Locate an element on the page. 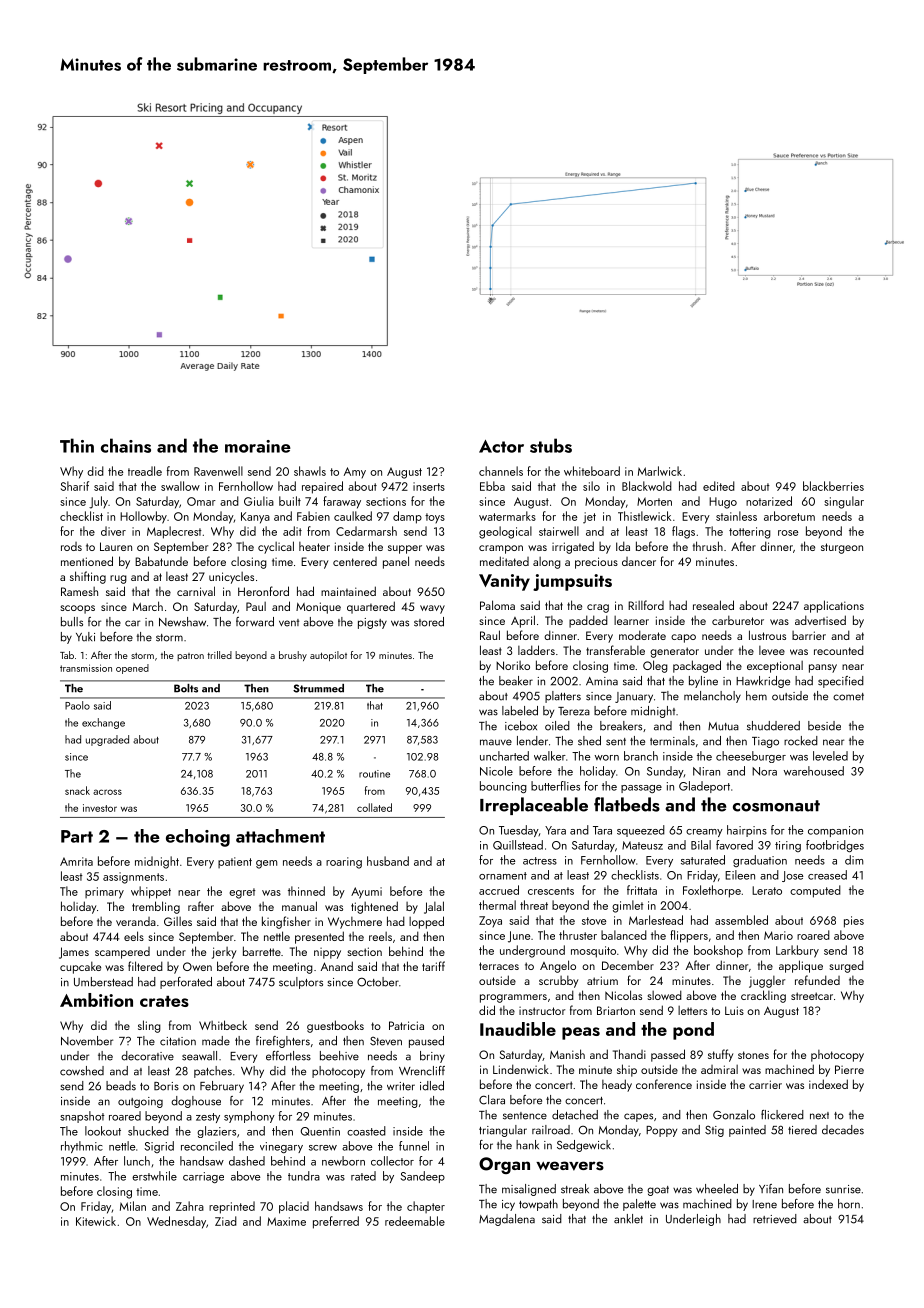 The width and height of the document is (924, 1308). Lindenwick is located at coordinates (521, 1069).
